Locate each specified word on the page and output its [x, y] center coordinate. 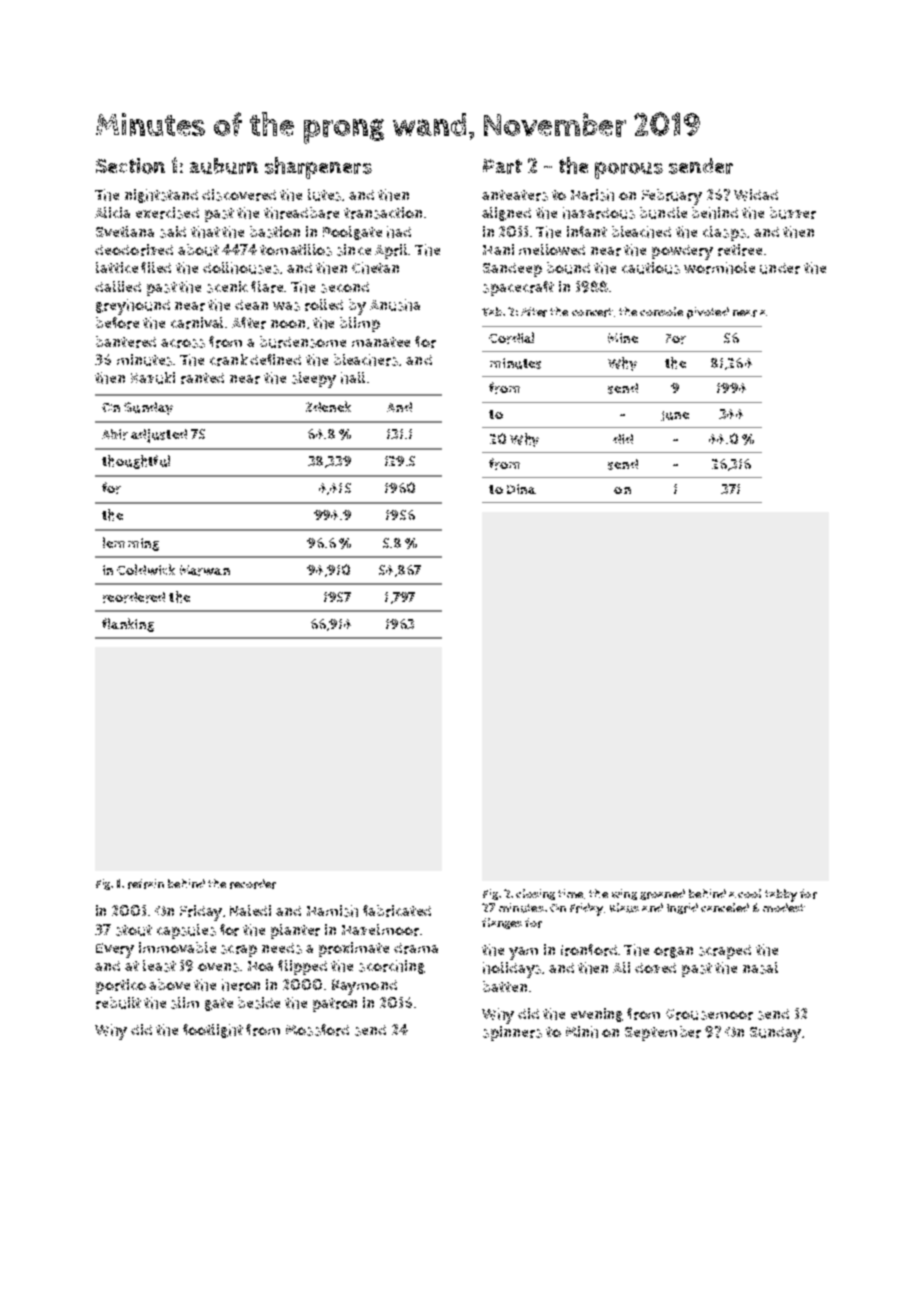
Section [130, 166]
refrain [146, 884]
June [675, 416]
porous [629, 170]
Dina [521, 489]
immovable [177, 947]
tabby [781, 895]
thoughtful [136, 462]
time [570, 893]
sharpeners [318, 168]
